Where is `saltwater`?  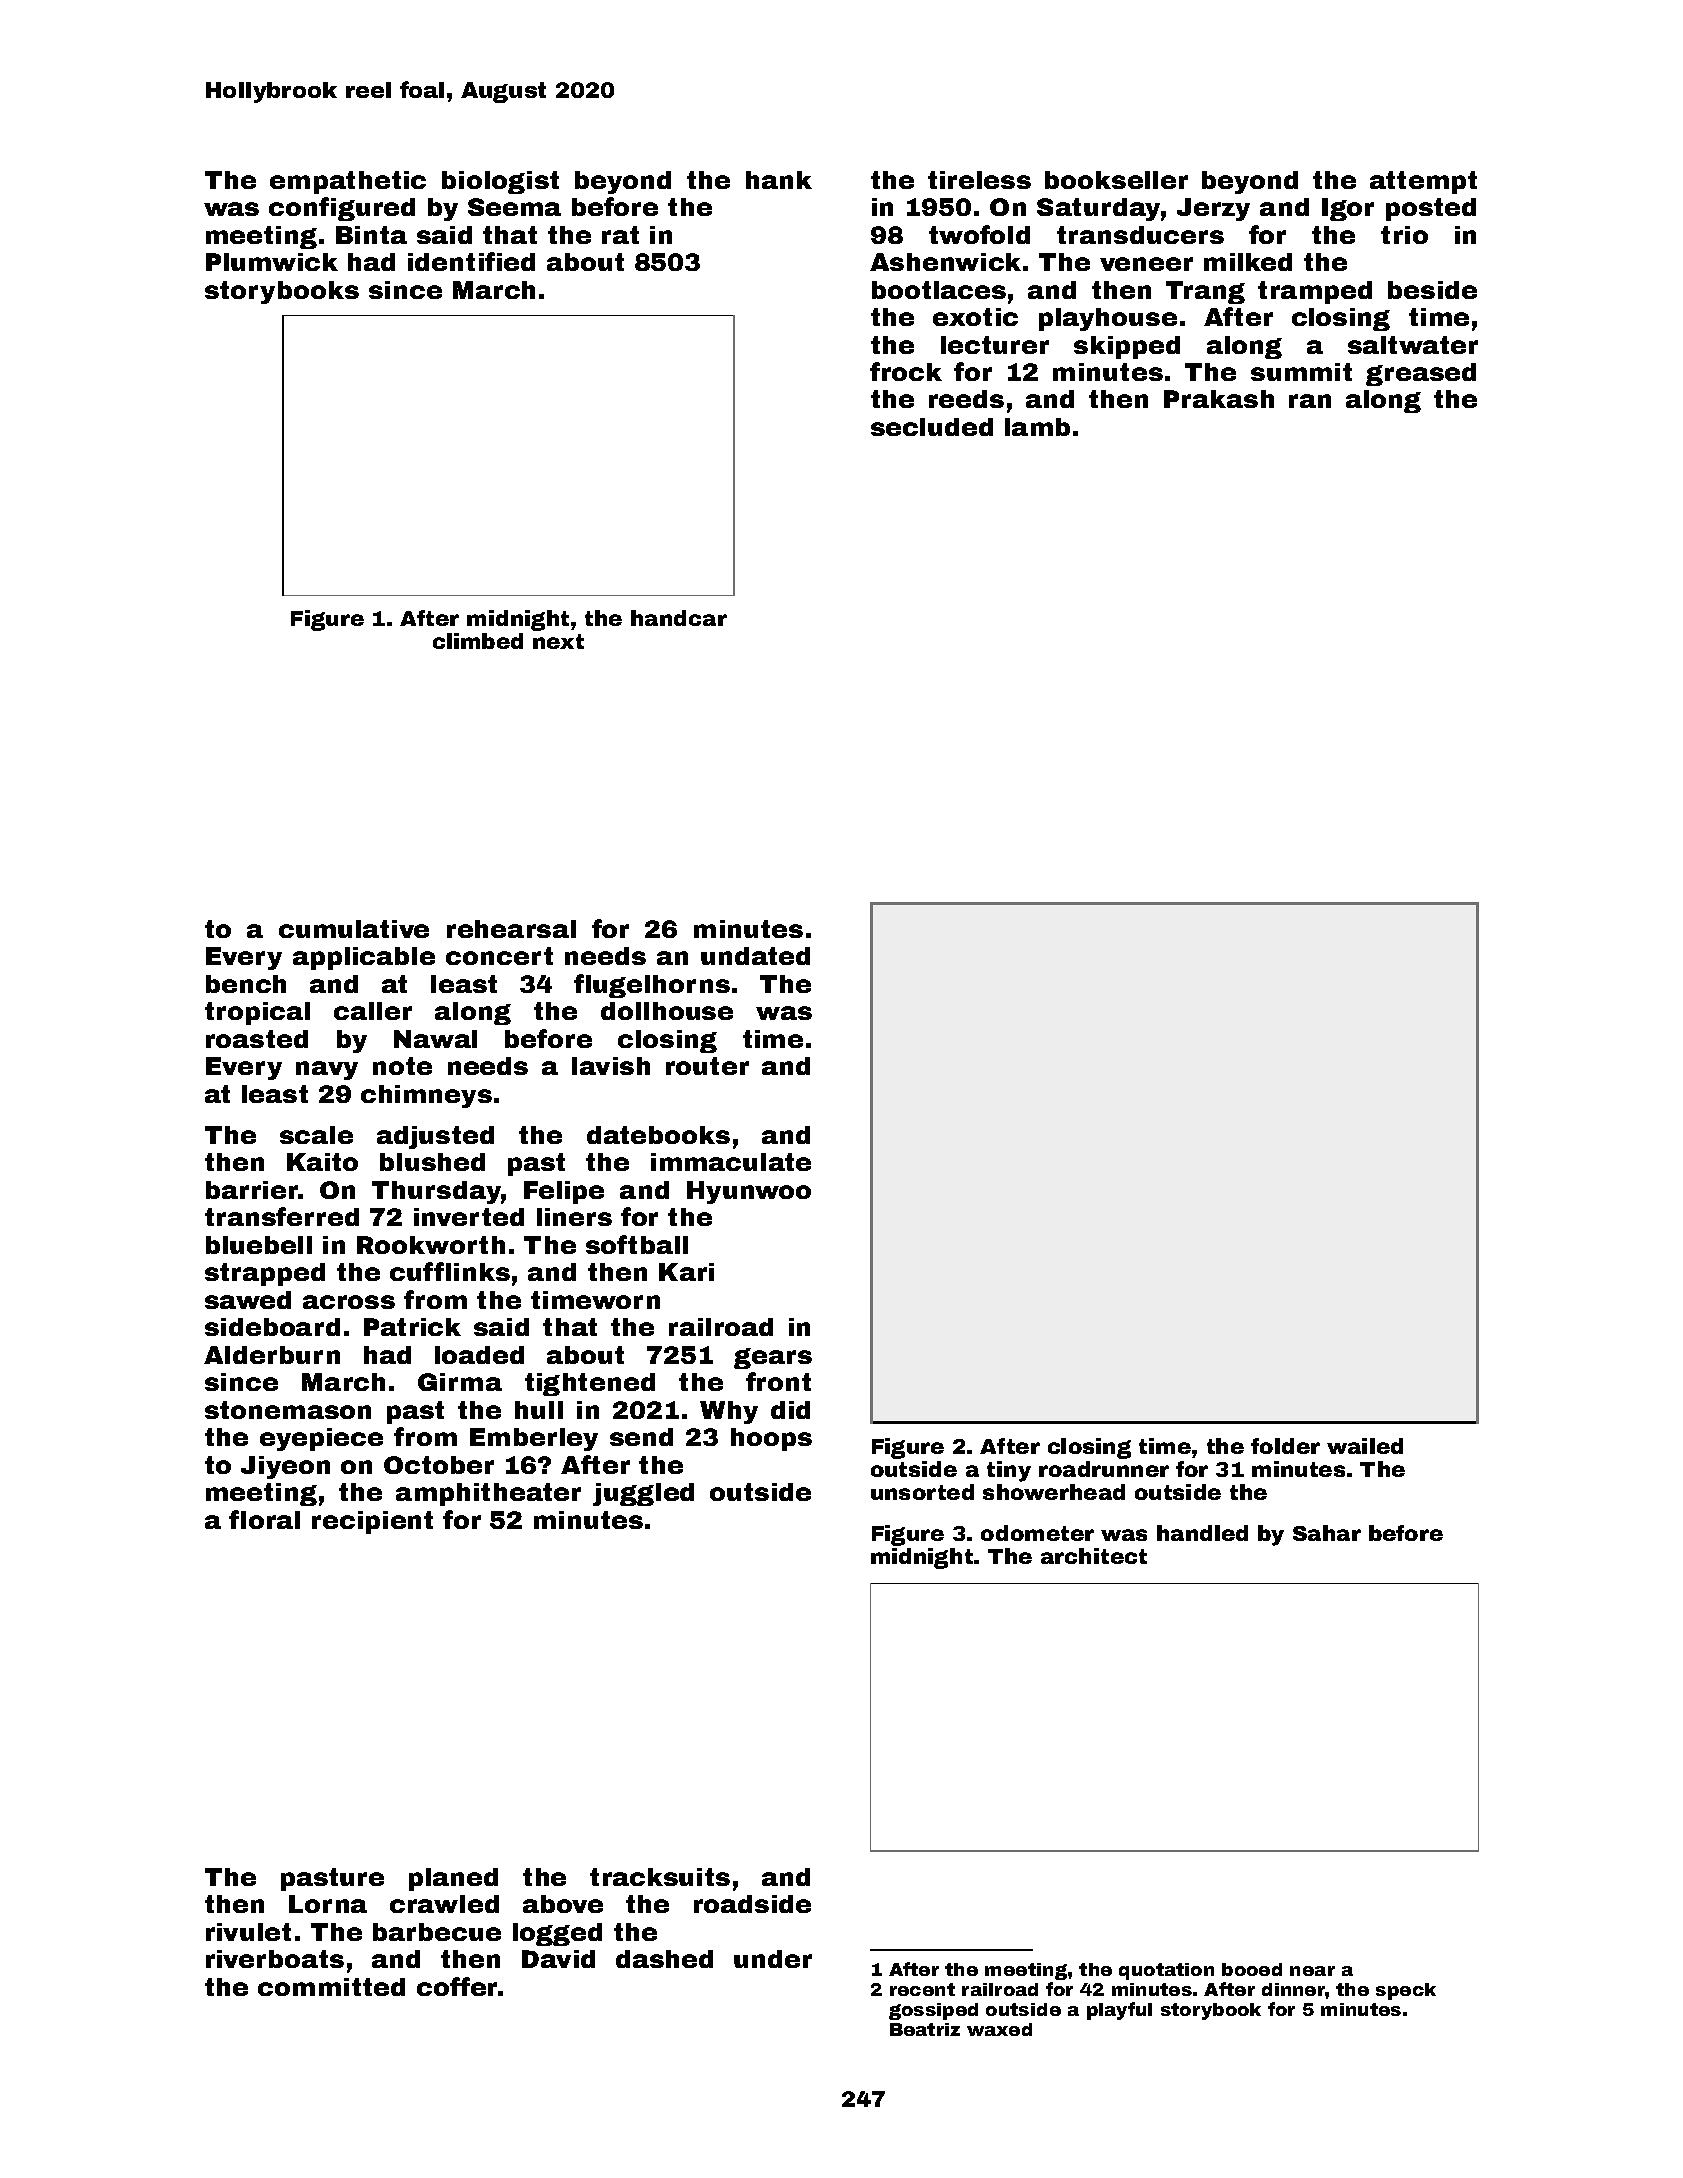
saltwater is located at coordinates (1413, 345).
